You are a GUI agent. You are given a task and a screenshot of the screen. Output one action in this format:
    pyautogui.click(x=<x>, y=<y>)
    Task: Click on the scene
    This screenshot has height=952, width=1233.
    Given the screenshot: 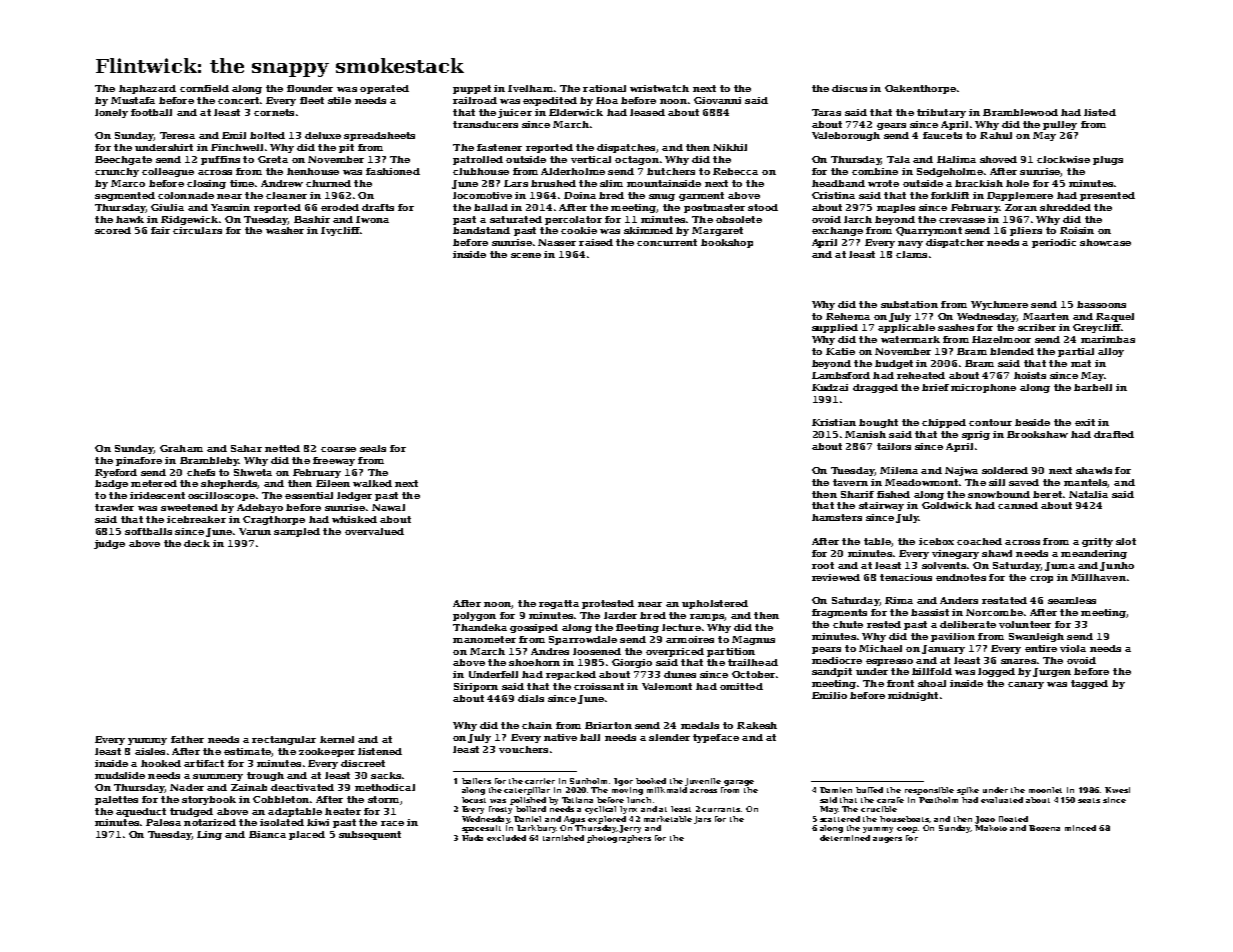 What is the action you would take?
    pyautogui.click(x=526, y=255)
